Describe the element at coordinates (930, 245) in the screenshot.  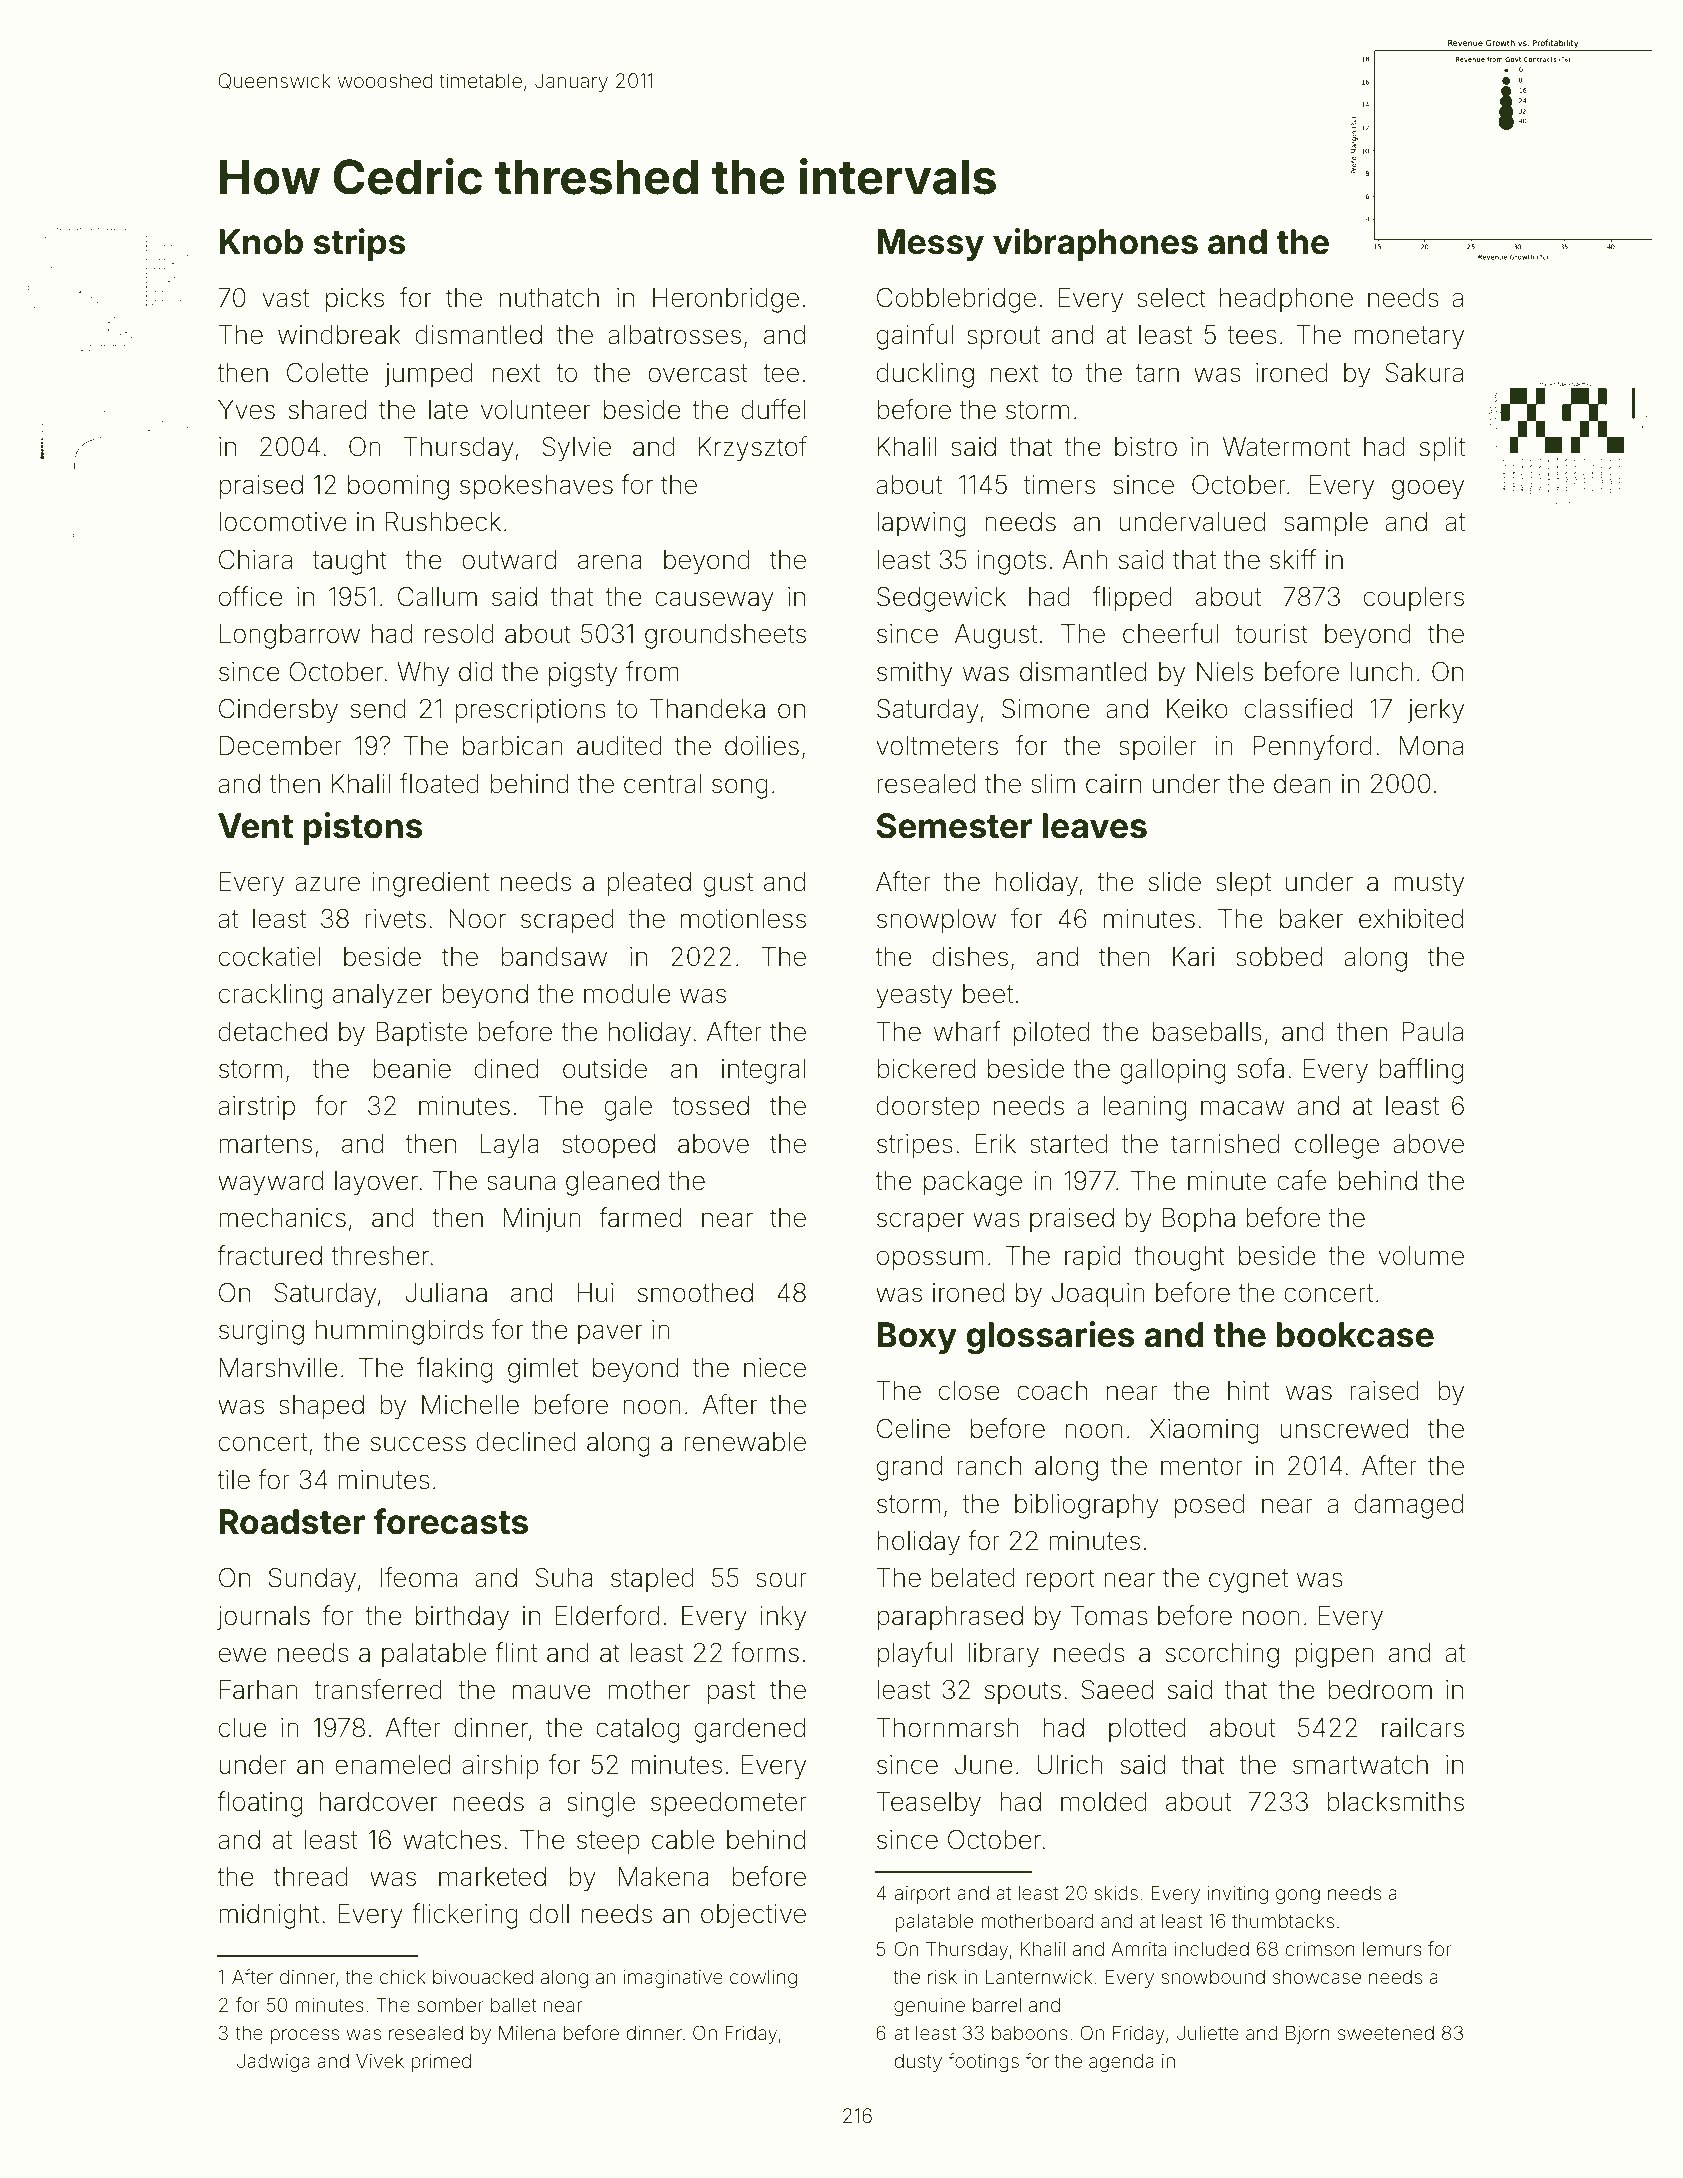
I see `Messy` at that location.
